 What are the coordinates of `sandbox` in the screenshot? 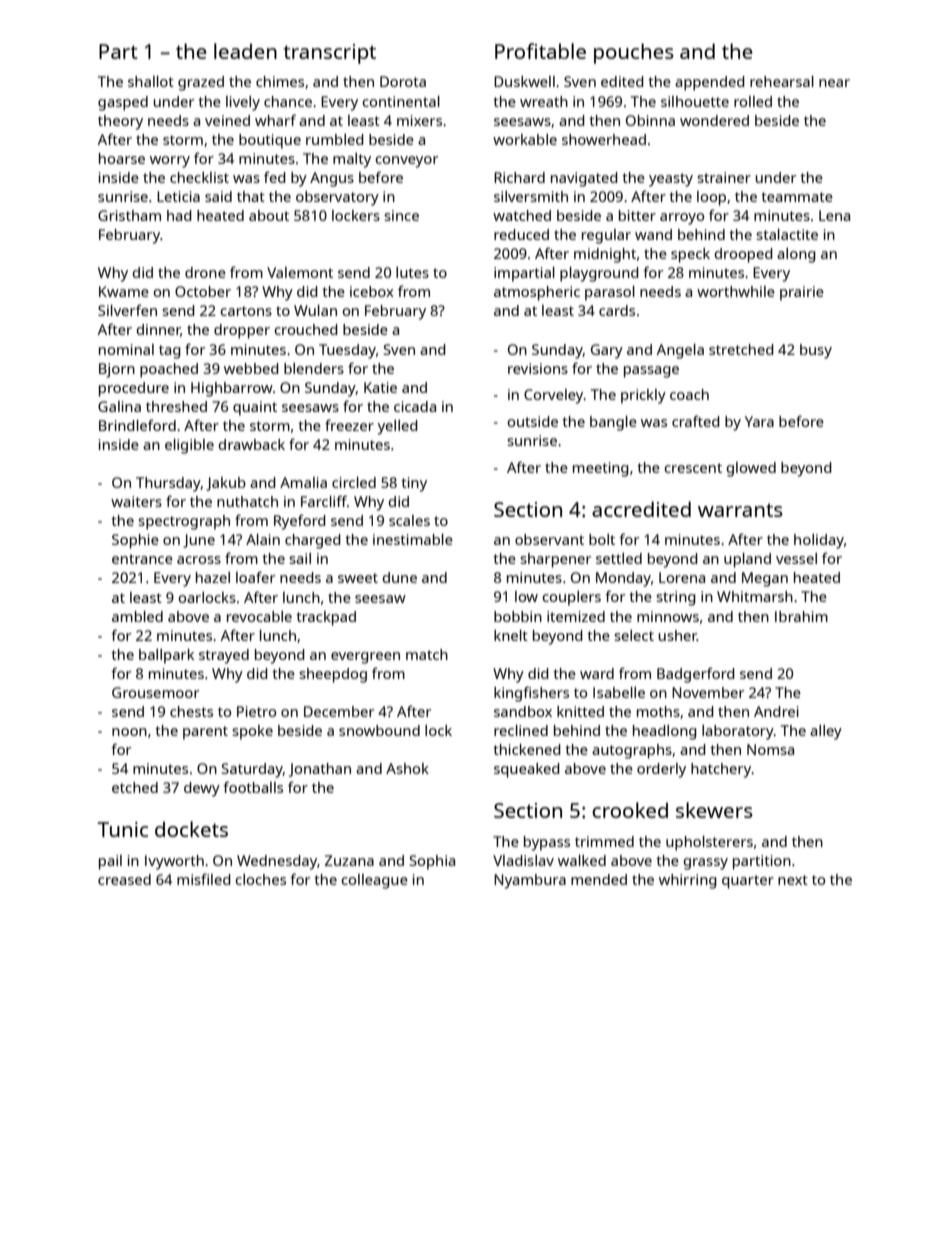 It's located at (523, 711).
